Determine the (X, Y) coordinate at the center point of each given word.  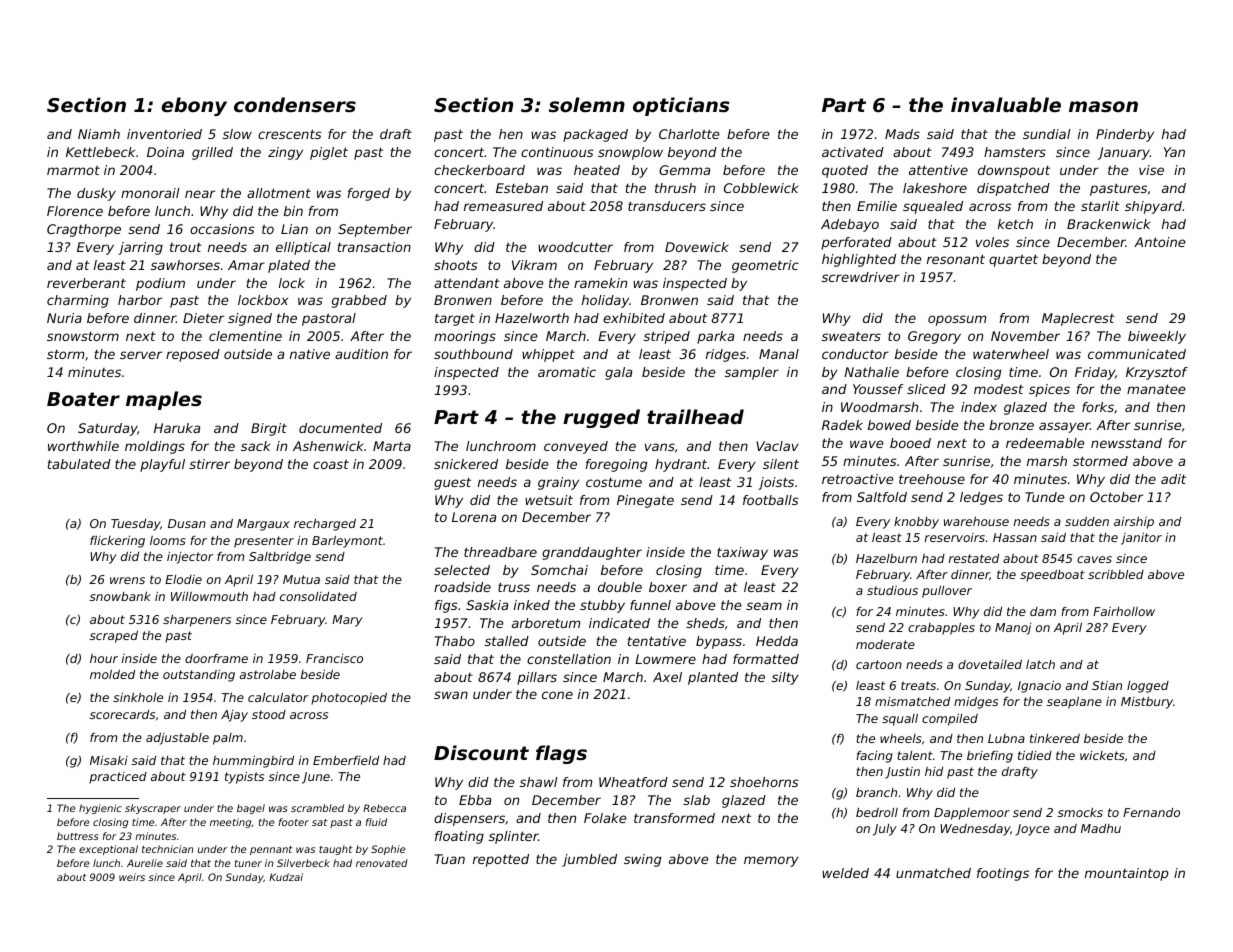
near (200, 194)
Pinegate (645, 501)
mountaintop (1127, 874)
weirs (132, 877)
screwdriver (861, 277)
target (455, 320)
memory (771, 861)
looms (168, 540)
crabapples (941, 628)
